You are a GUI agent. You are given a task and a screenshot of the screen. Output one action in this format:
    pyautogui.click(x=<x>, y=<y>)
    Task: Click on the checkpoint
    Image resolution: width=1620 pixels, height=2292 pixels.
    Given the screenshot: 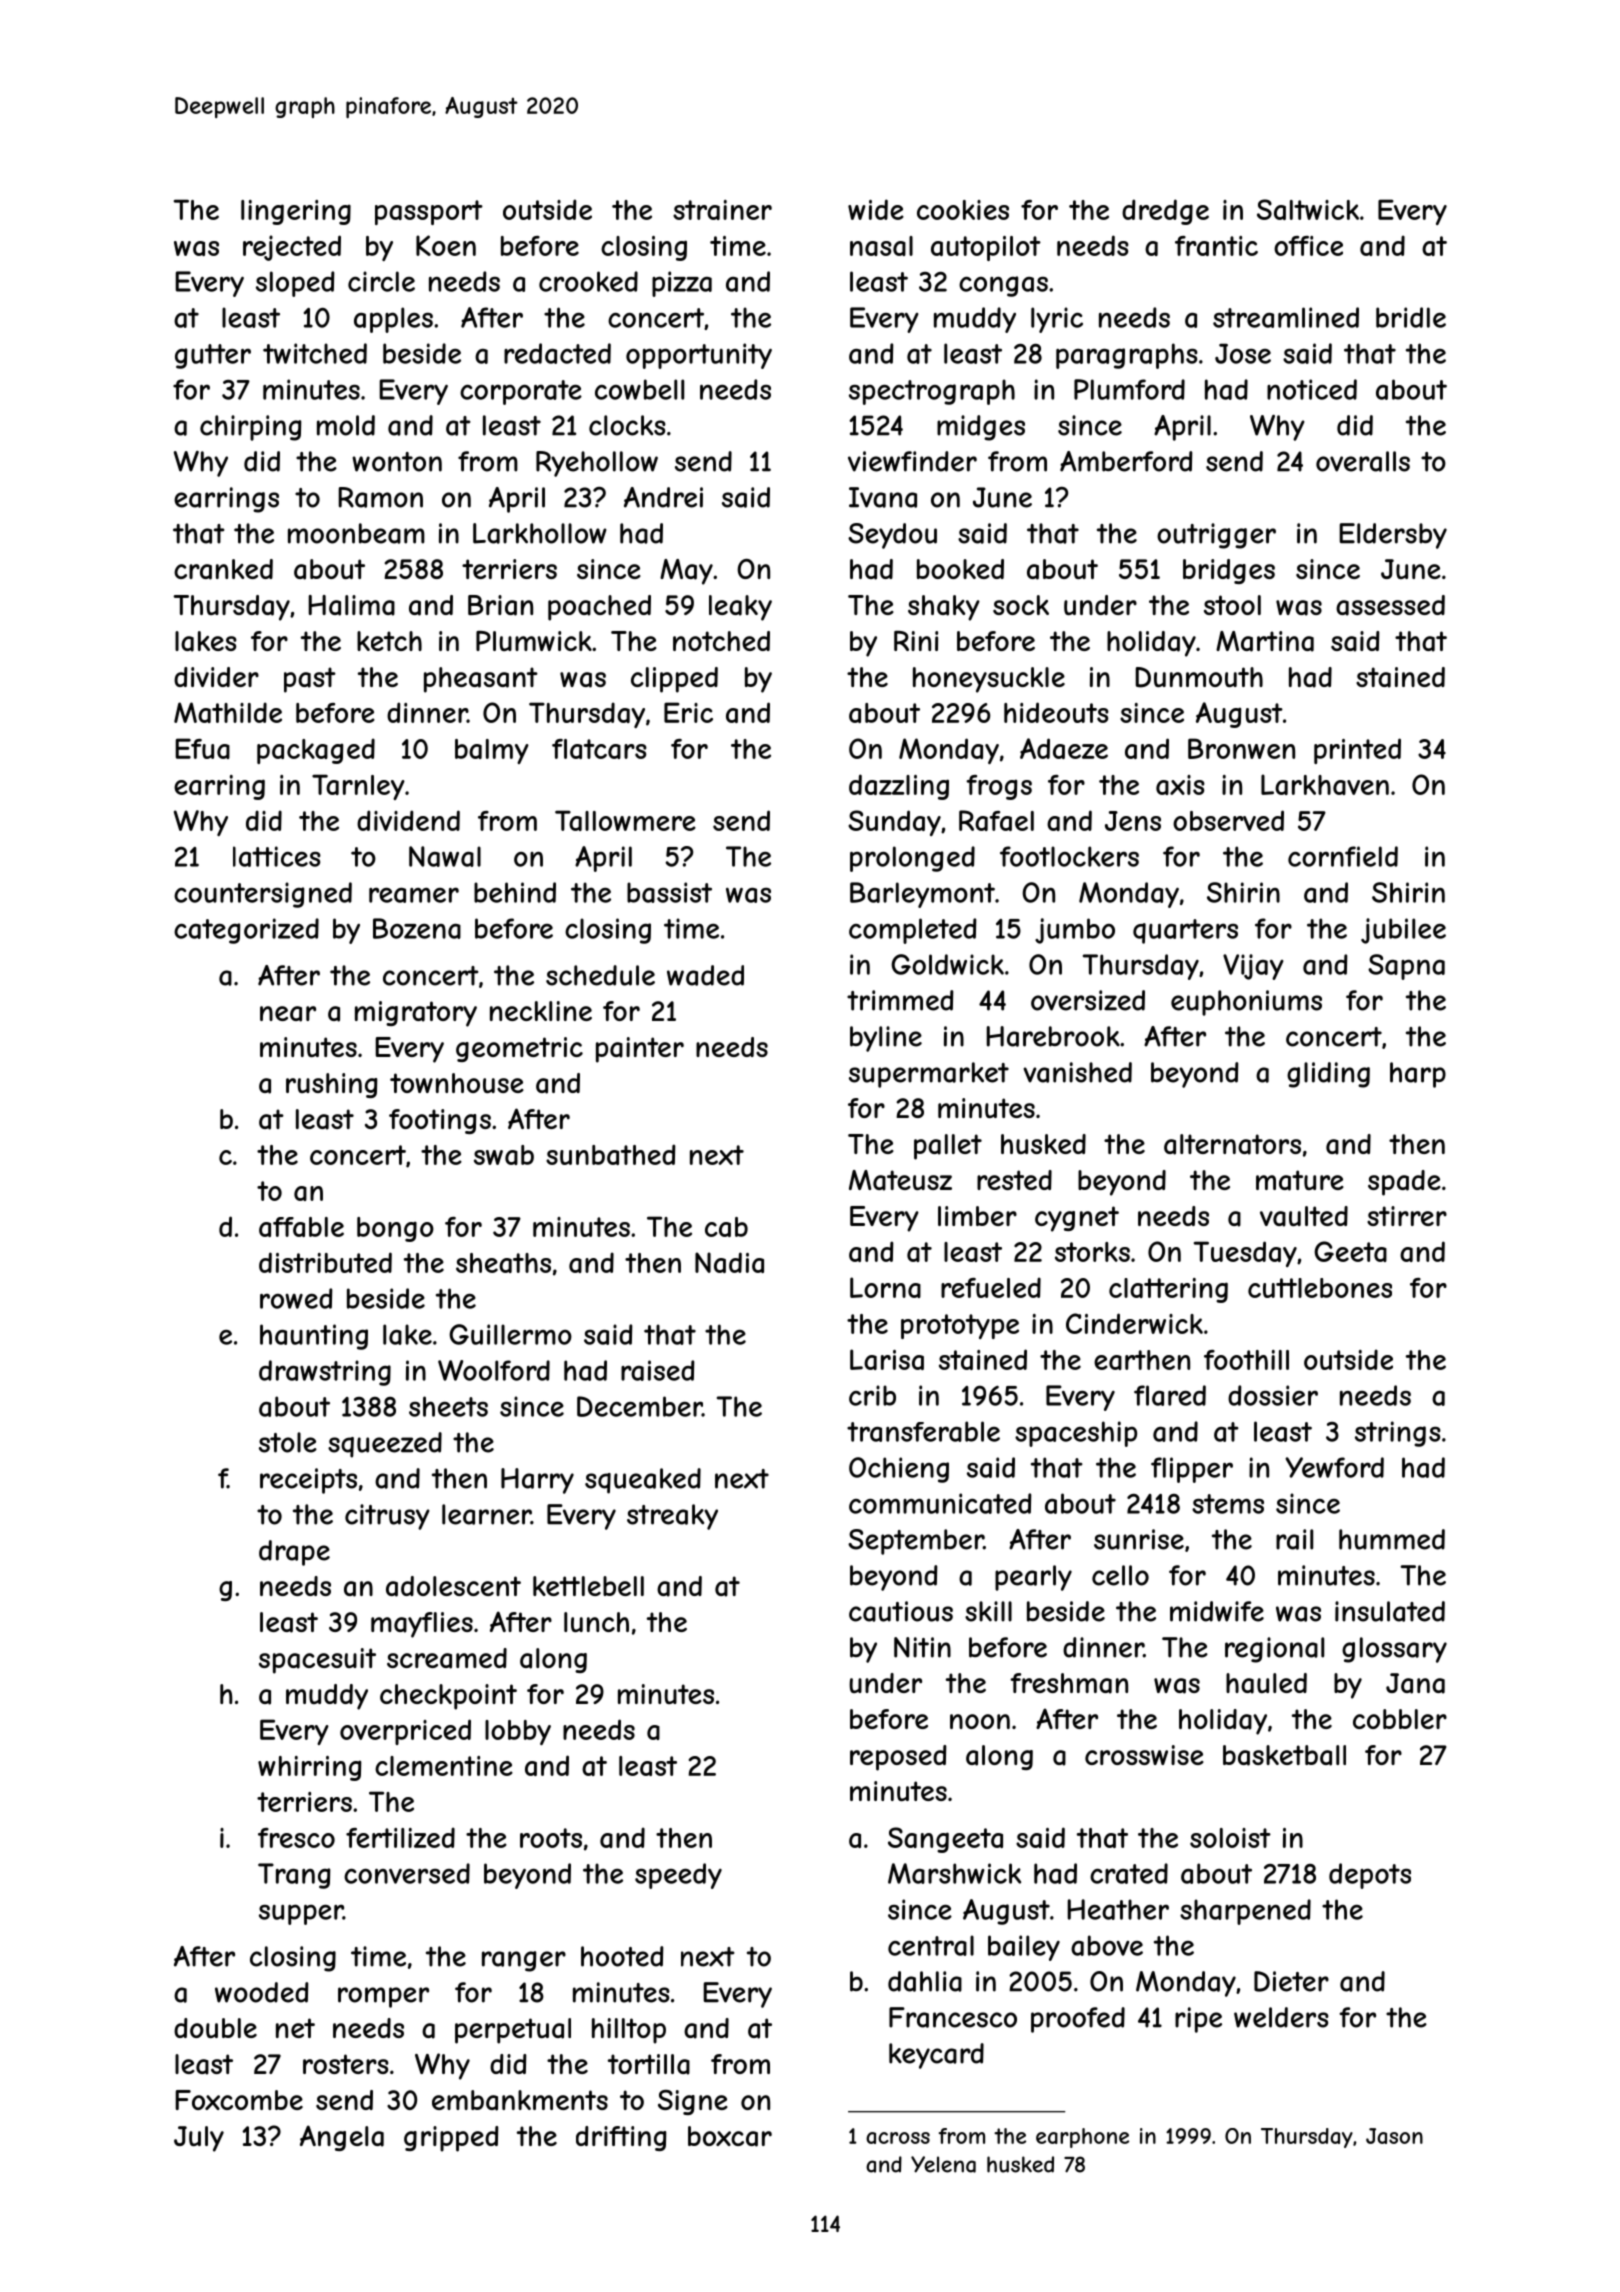 What is the action you would take?
    pyautogui.click(x=448, y=1697)
